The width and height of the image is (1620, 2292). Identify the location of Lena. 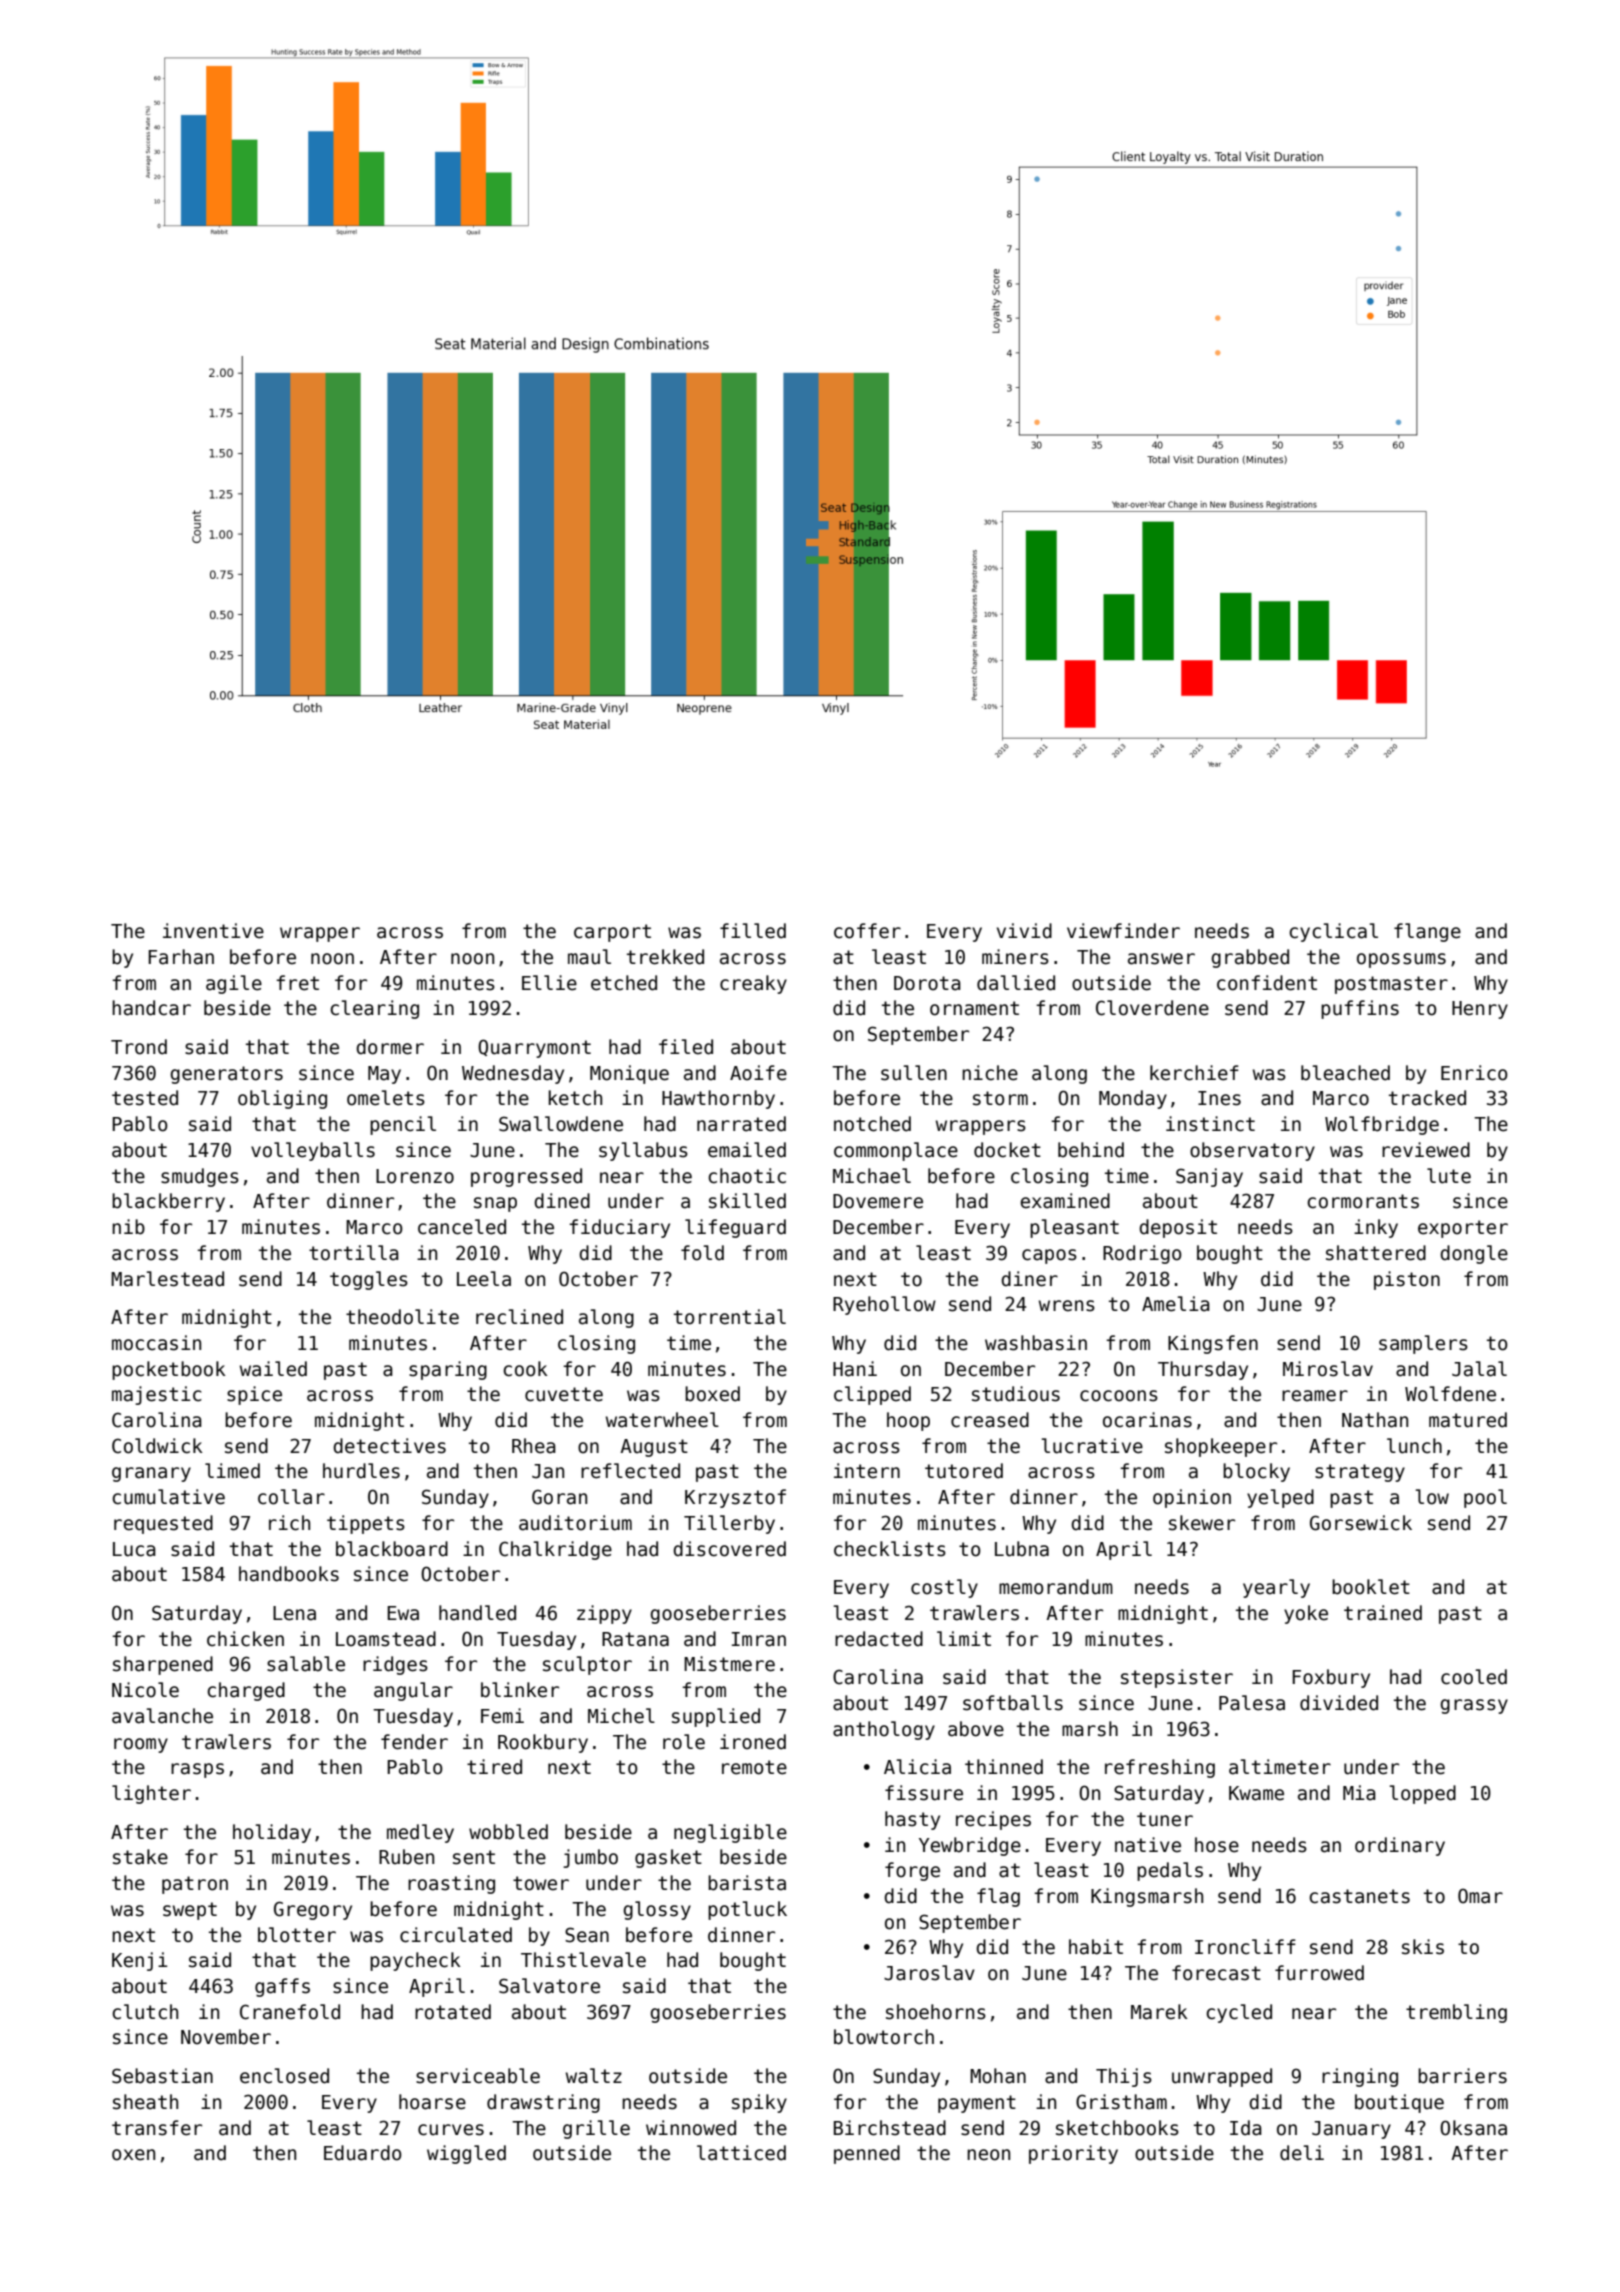
(294, 1613).
